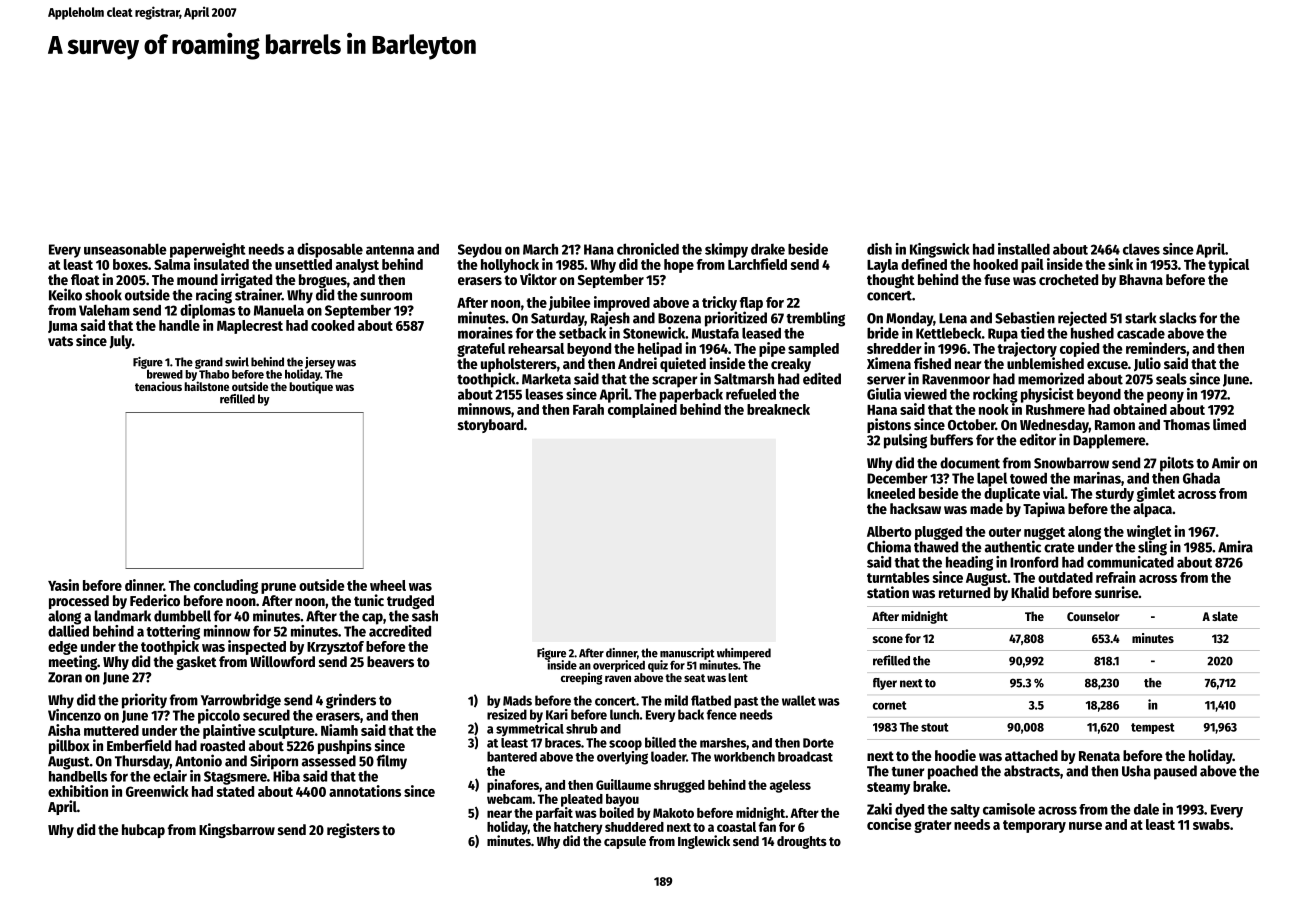  I want to click on claves, so click(1141, 249).
